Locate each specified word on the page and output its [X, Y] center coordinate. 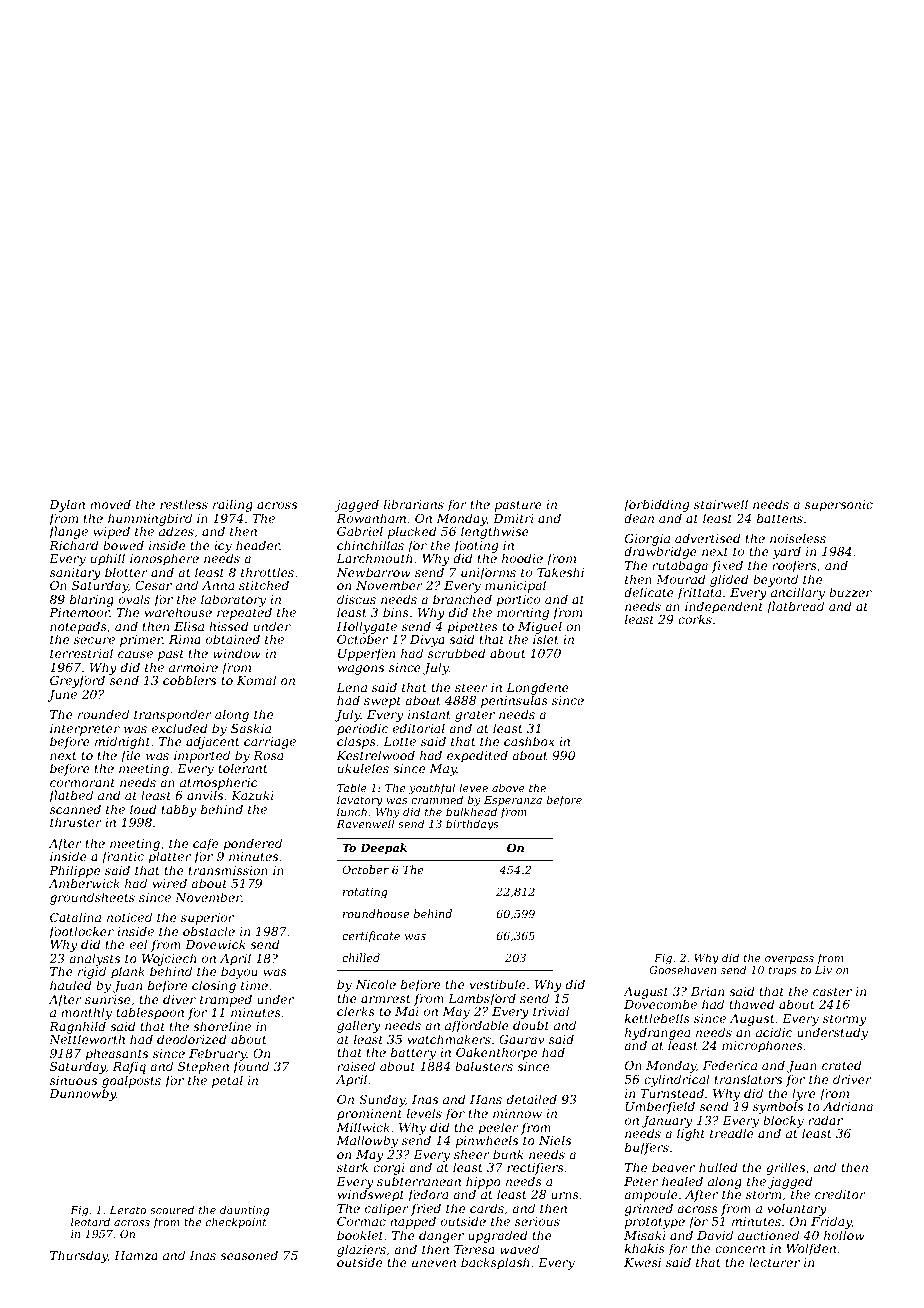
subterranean [419, 1181]
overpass [789, 960]
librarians [414, 504]
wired [170, 883]
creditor [840, 1194]
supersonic [839, 506]
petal [227, 1081]
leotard [90, 1222]
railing [233, 505]
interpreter [85, 730]
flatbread [795, 607]
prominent [369, 1115]
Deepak [383, 849]
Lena [352, 687]
